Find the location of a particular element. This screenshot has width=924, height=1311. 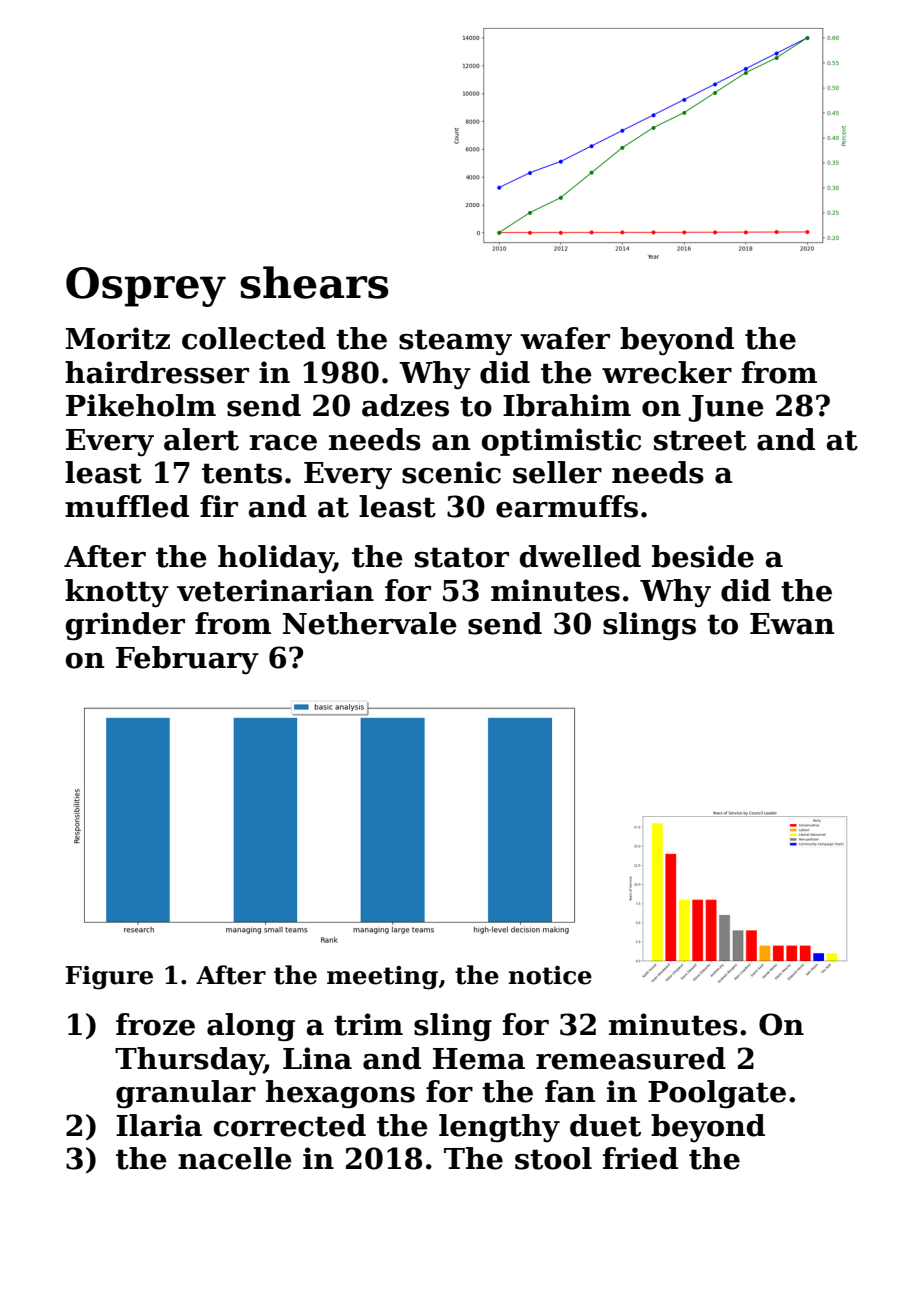

Pikeholm is located at coordinates (141, 405).
